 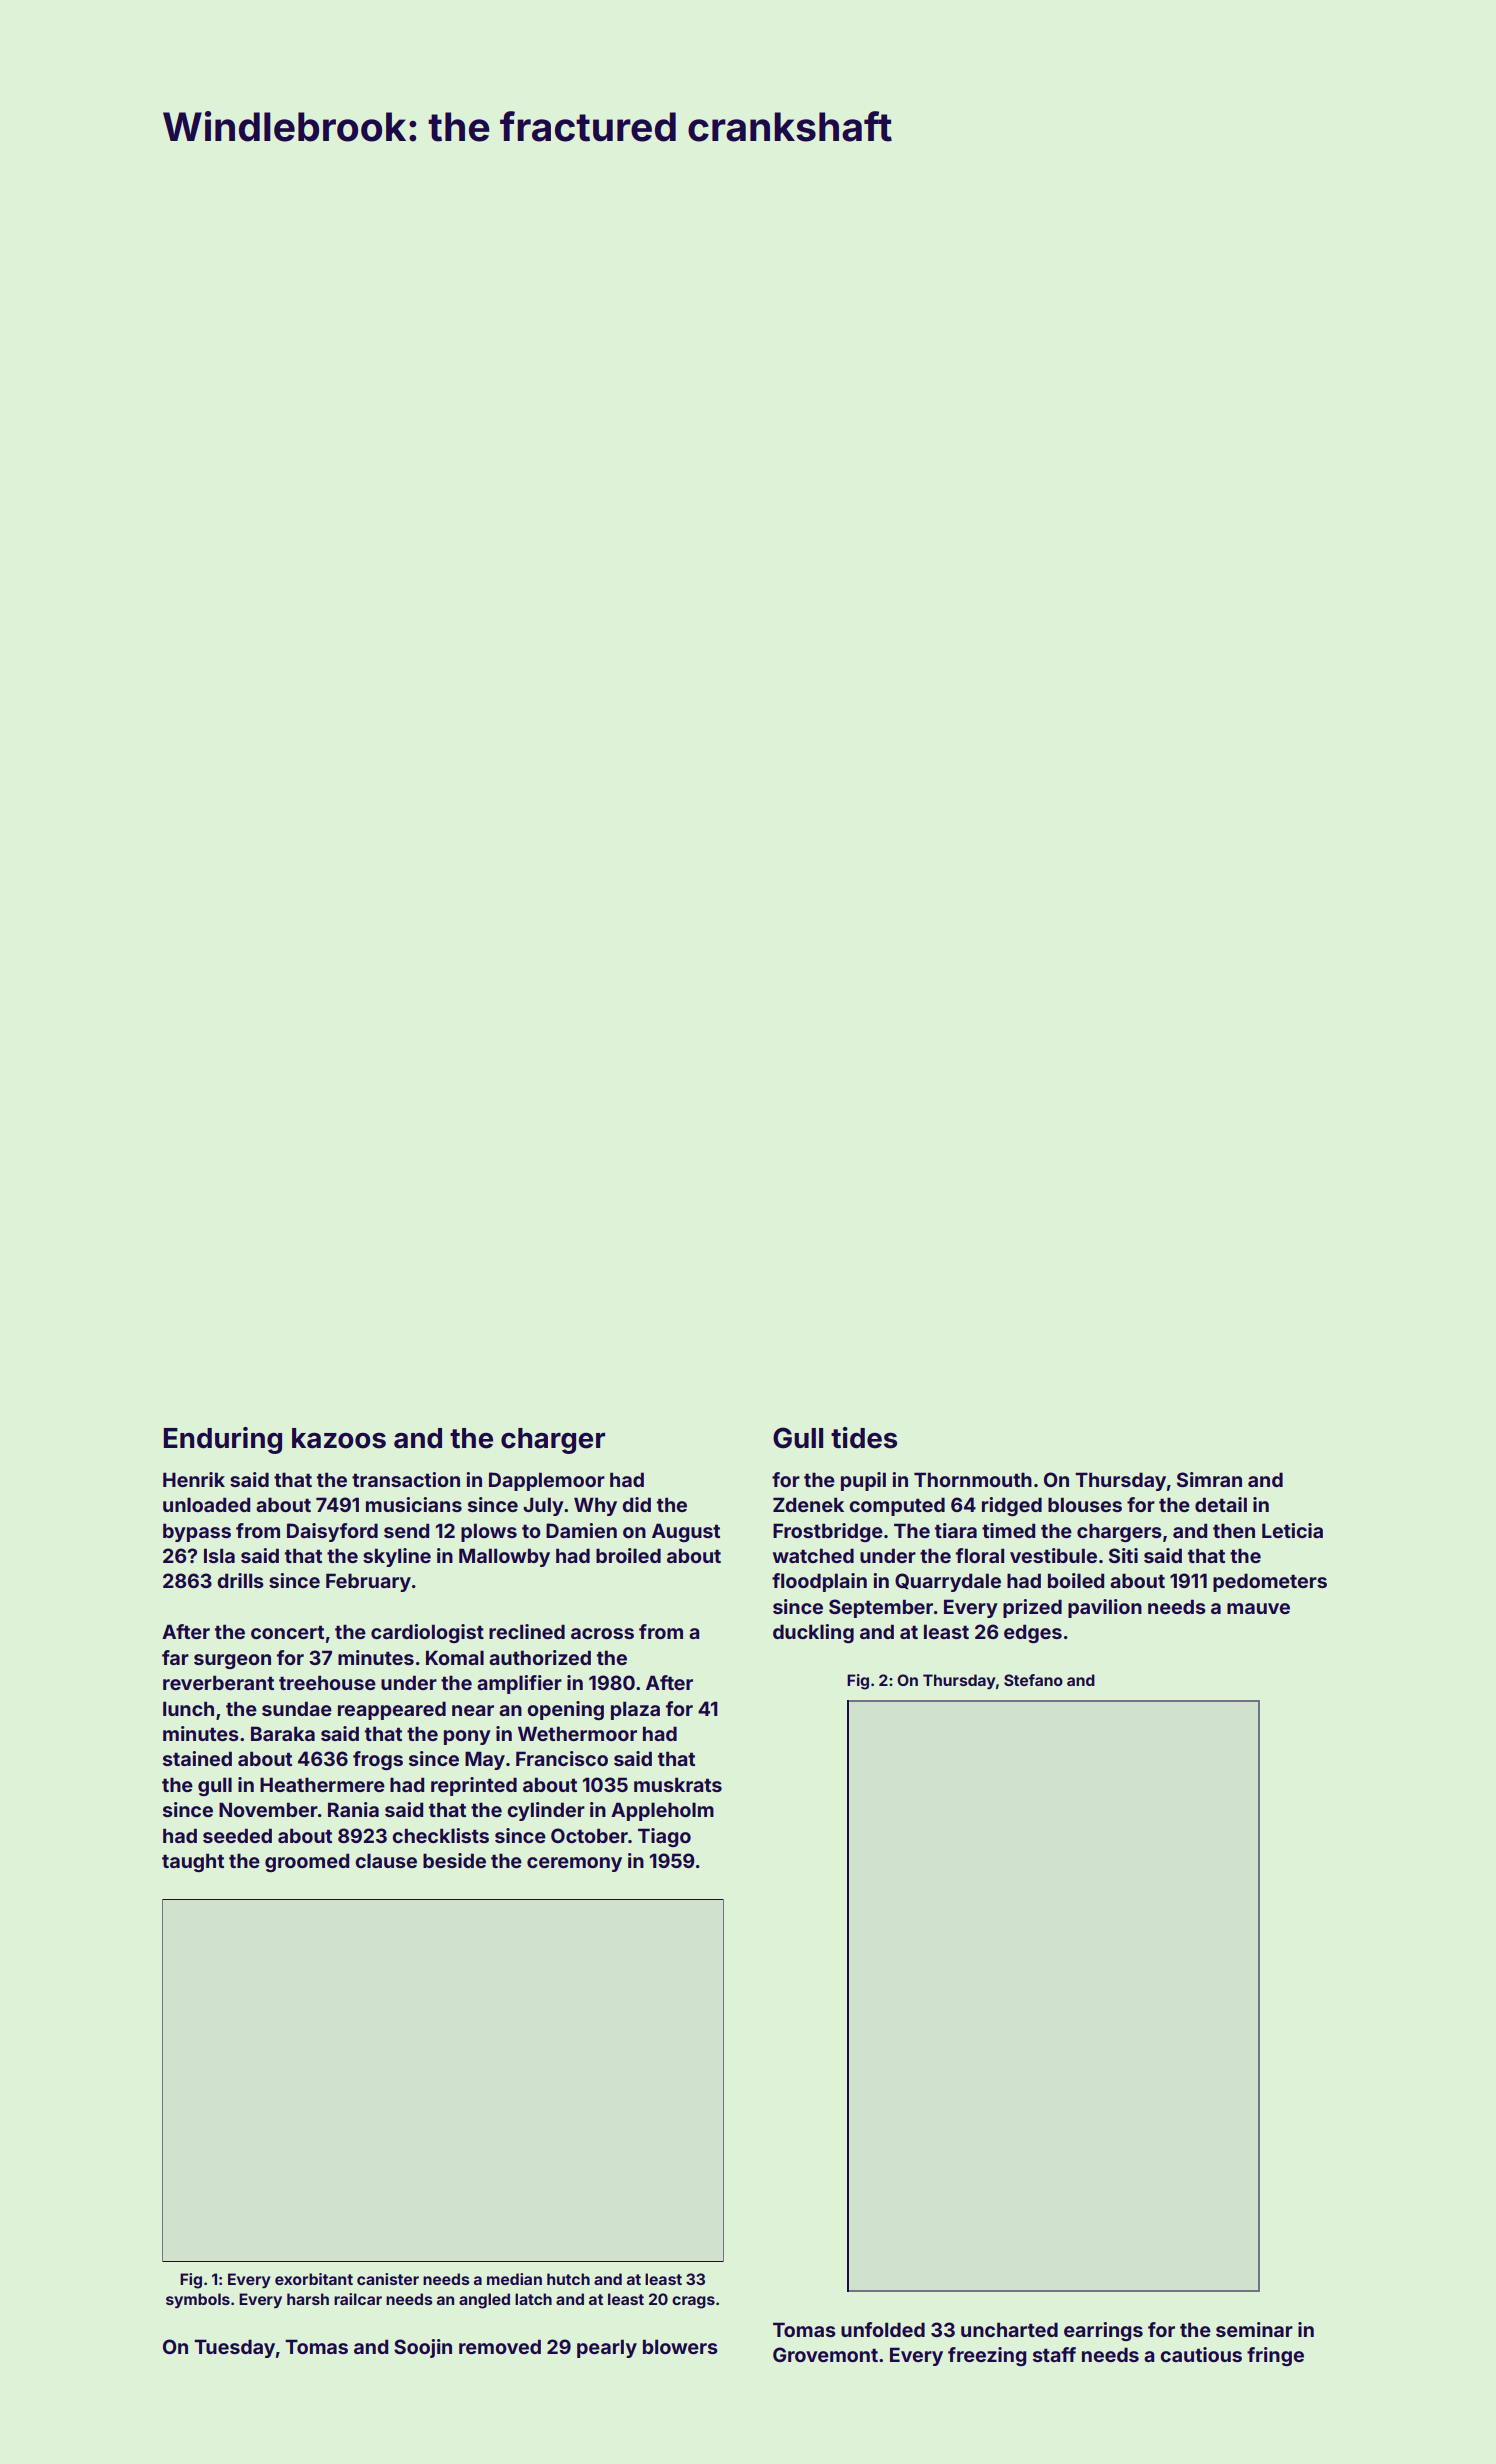 What do you see at coordinates (637, 1504) in the page?
I see `did` at bounding box center [637, 1504].
